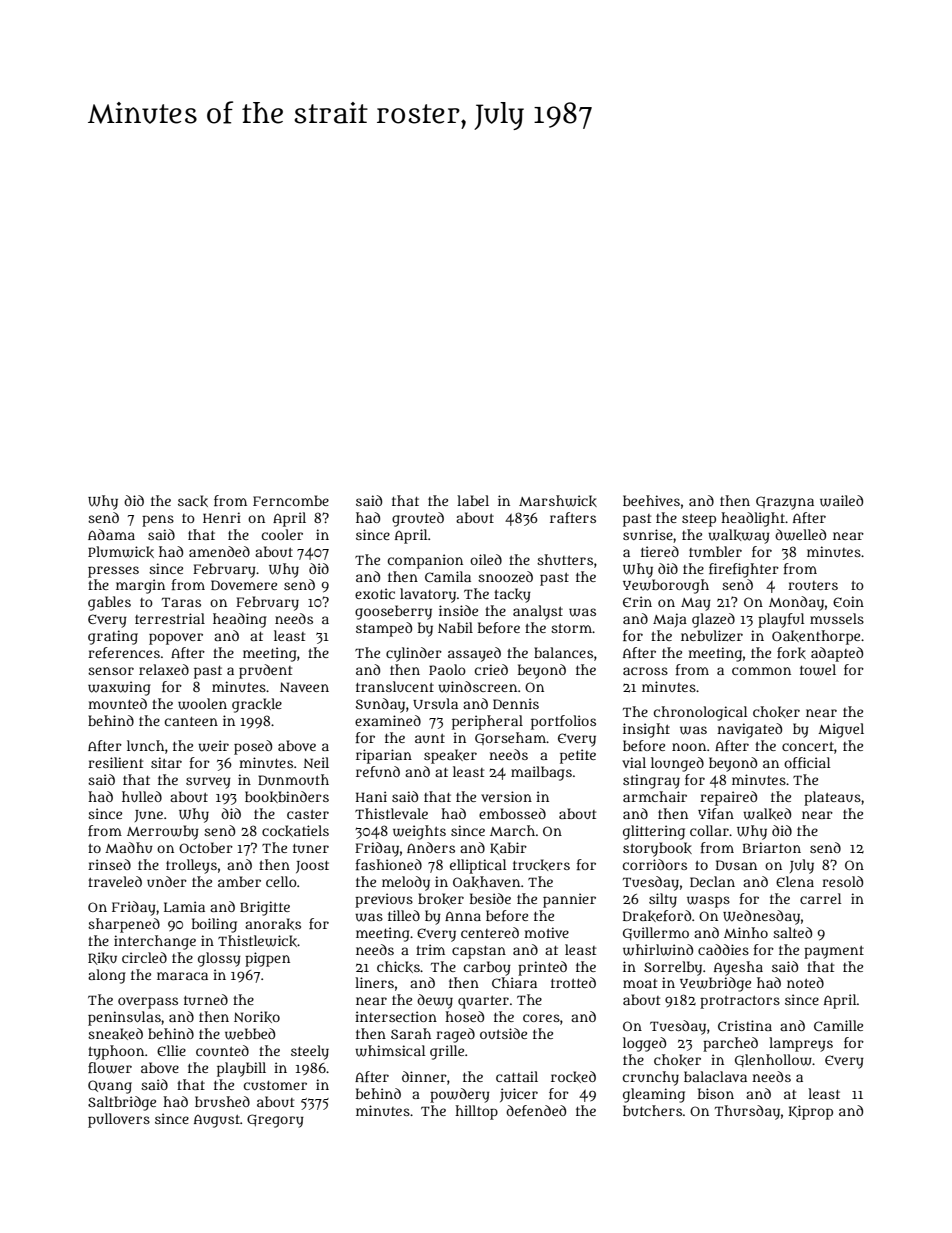  Describe the element at coordinates (486, 559) in the screenshot. I see `oiled` at that location.
